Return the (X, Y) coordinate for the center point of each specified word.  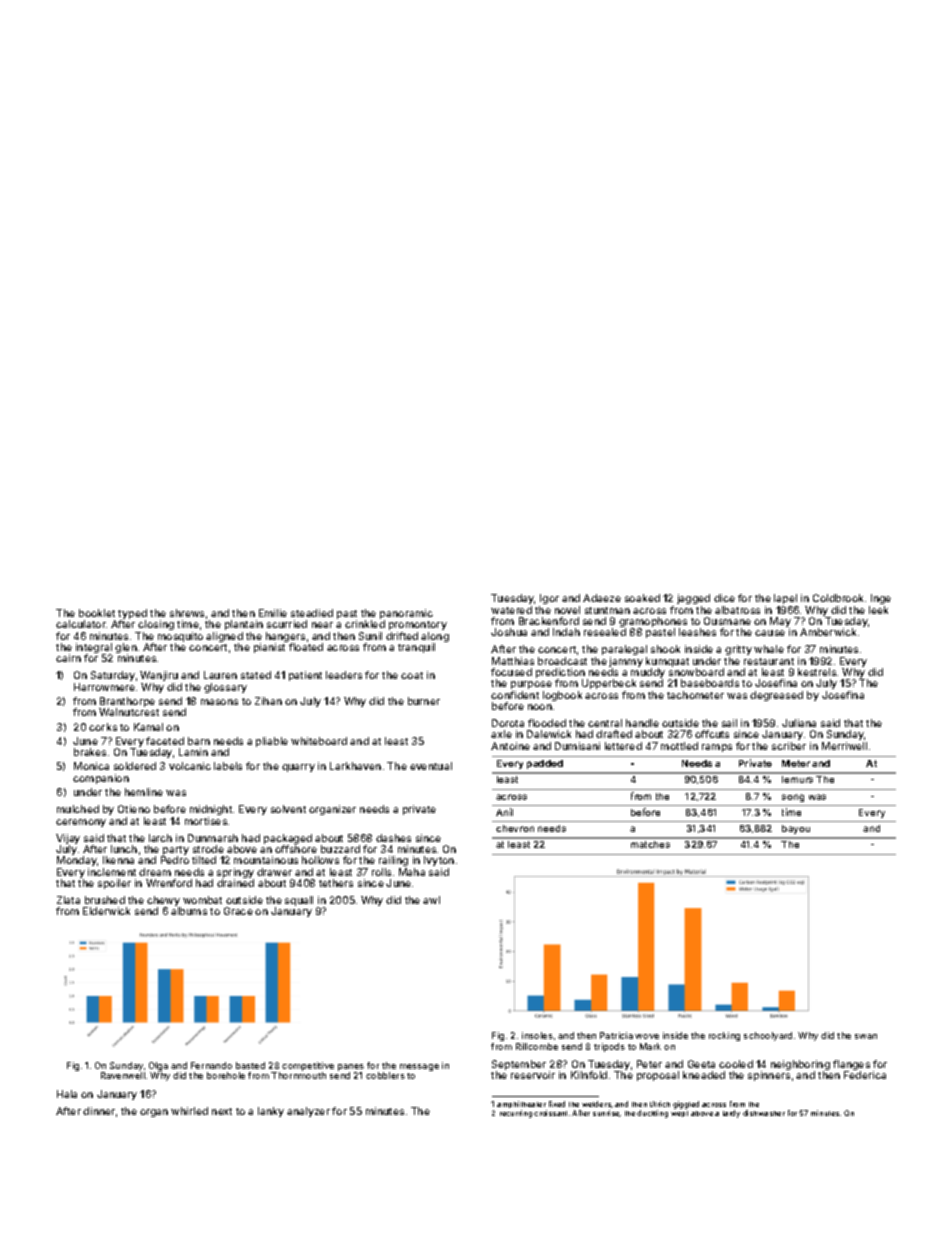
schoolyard (768, 1036)
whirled (189, 1111)
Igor (549, 599)
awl (431, 900)
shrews (187, 613)
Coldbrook (838, 598)
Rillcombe (537, 1046)
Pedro (175, 860)
